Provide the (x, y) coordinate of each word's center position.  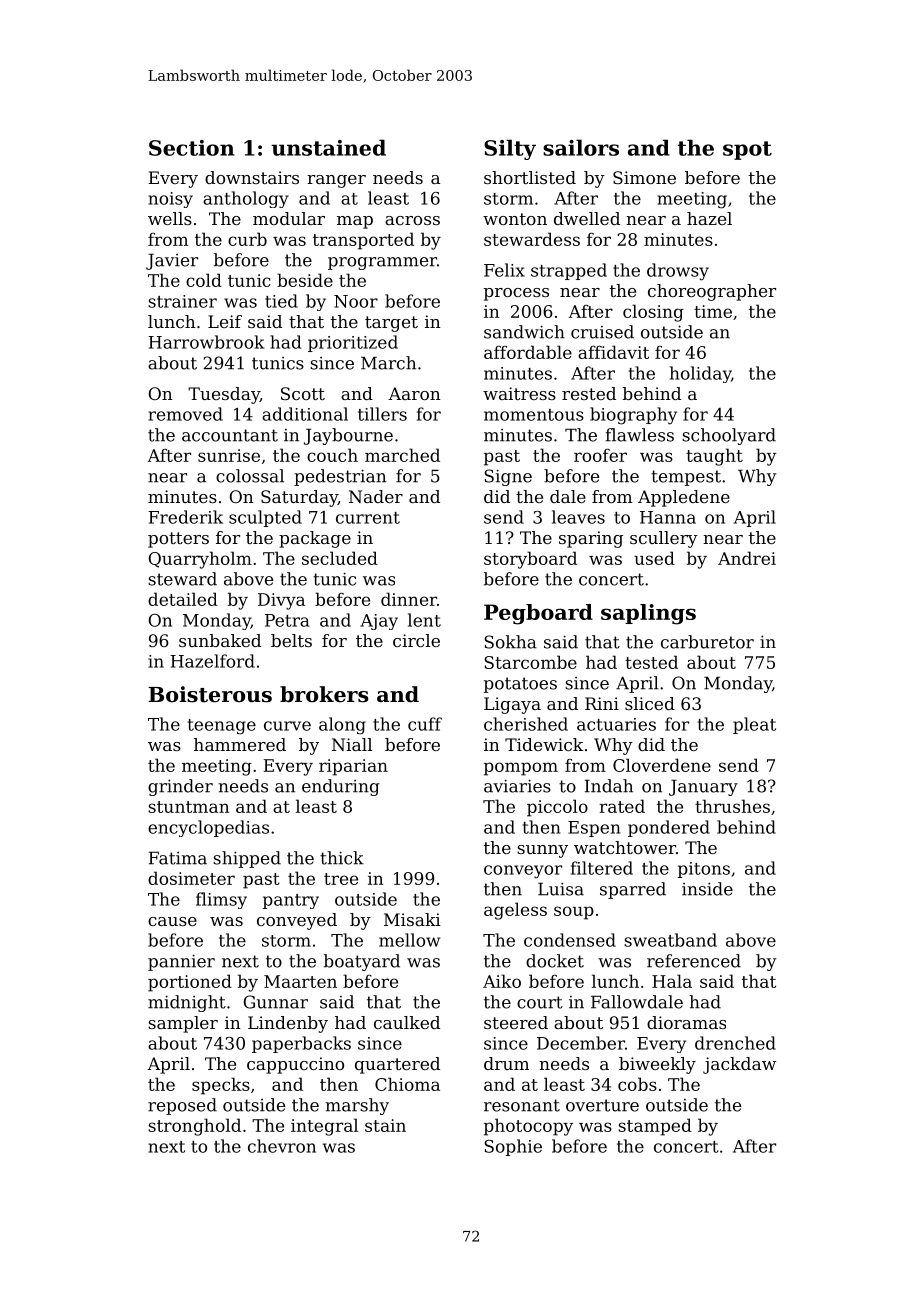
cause (172, 921)
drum (506, 1063)
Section (191, 148)
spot (747, 150)
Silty (510, 149)
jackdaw (739, 1065)
